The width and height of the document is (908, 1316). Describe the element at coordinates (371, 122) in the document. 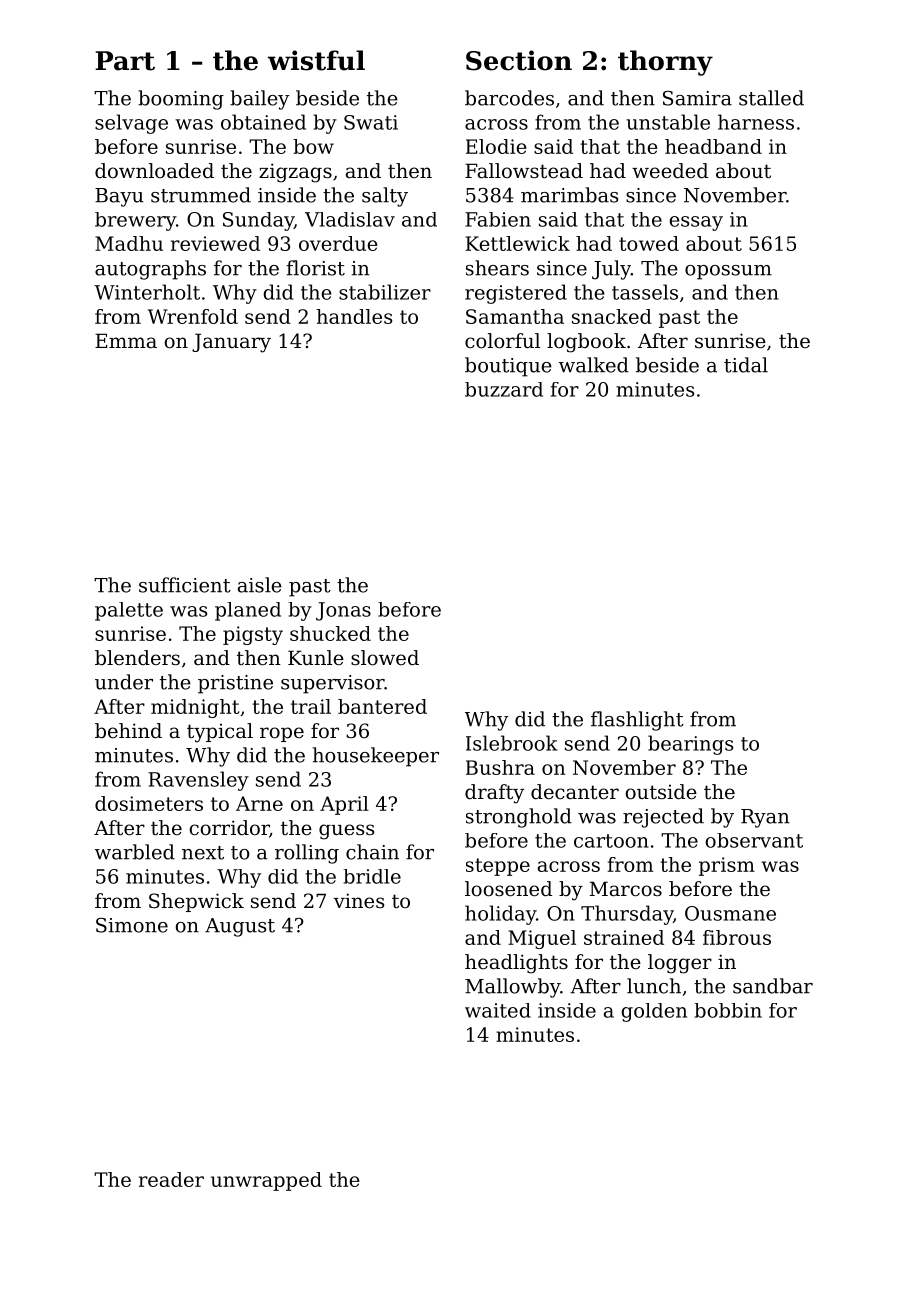

I see `Swati` at that location.
